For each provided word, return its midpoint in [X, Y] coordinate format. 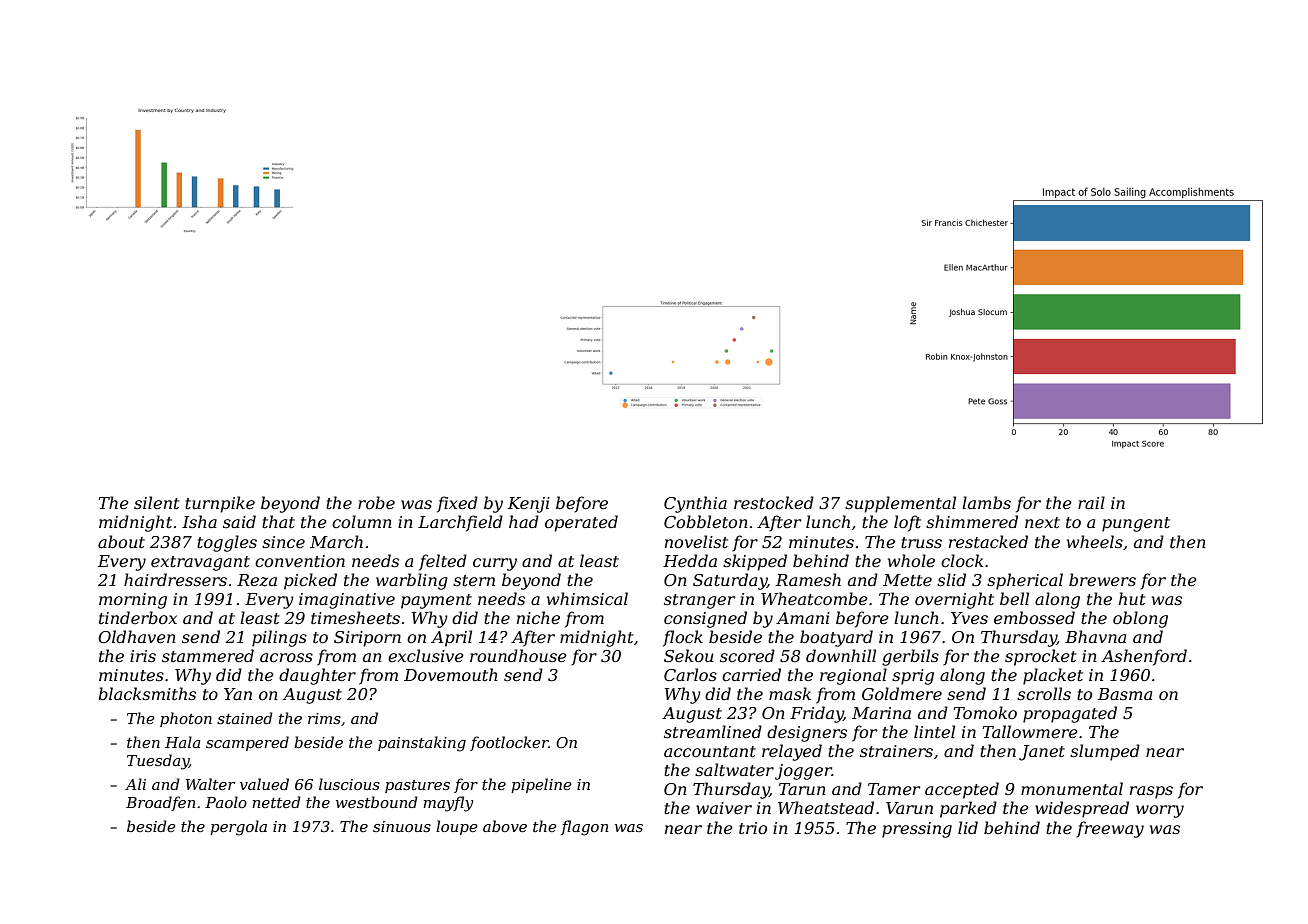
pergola [238, 828]
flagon [584, 828]
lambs [986, 502]
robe [376, 502]
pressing [917, 830]
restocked [774, 502]
